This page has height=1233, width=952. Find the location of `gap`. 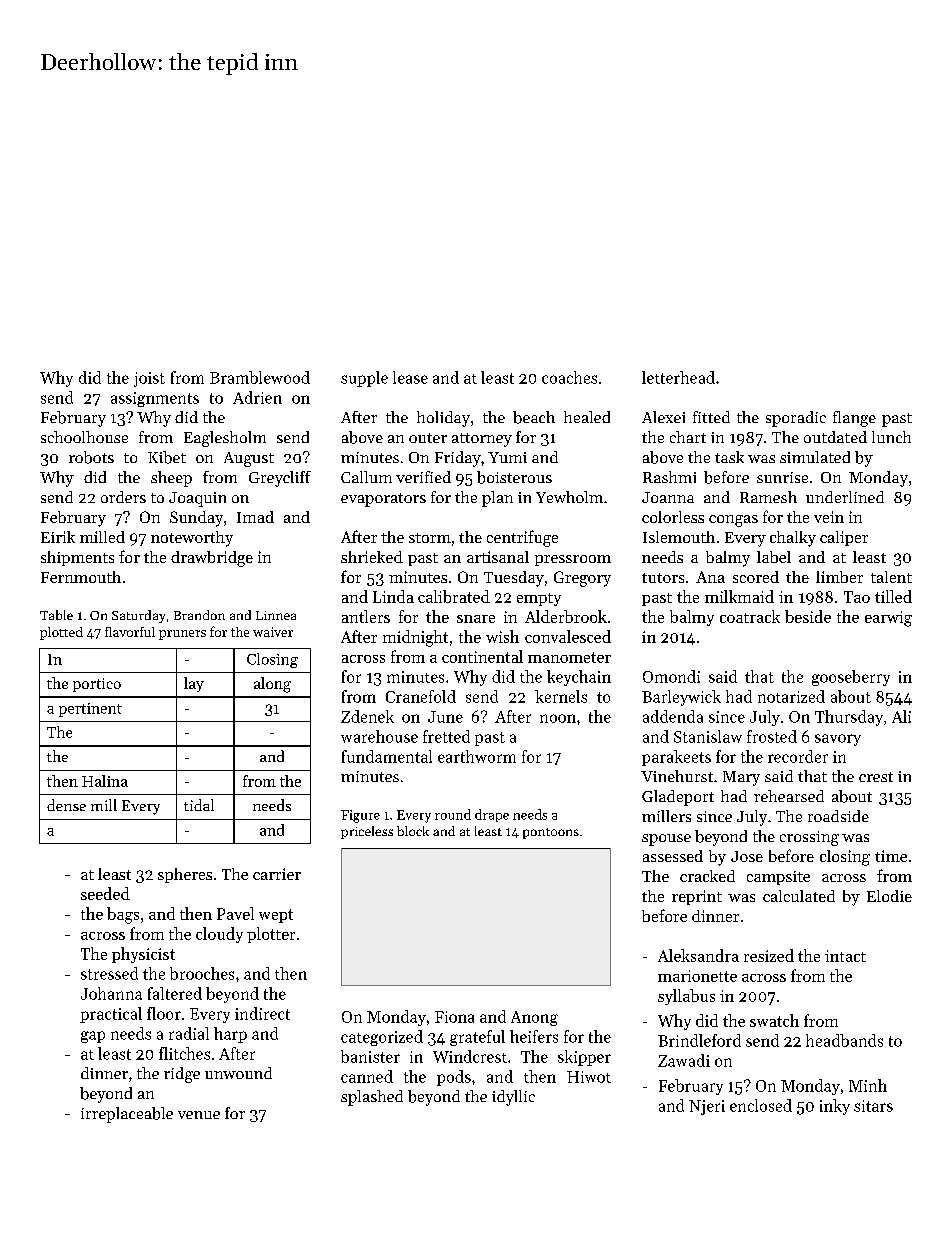

gap is located at coordinates (93, 1037).
